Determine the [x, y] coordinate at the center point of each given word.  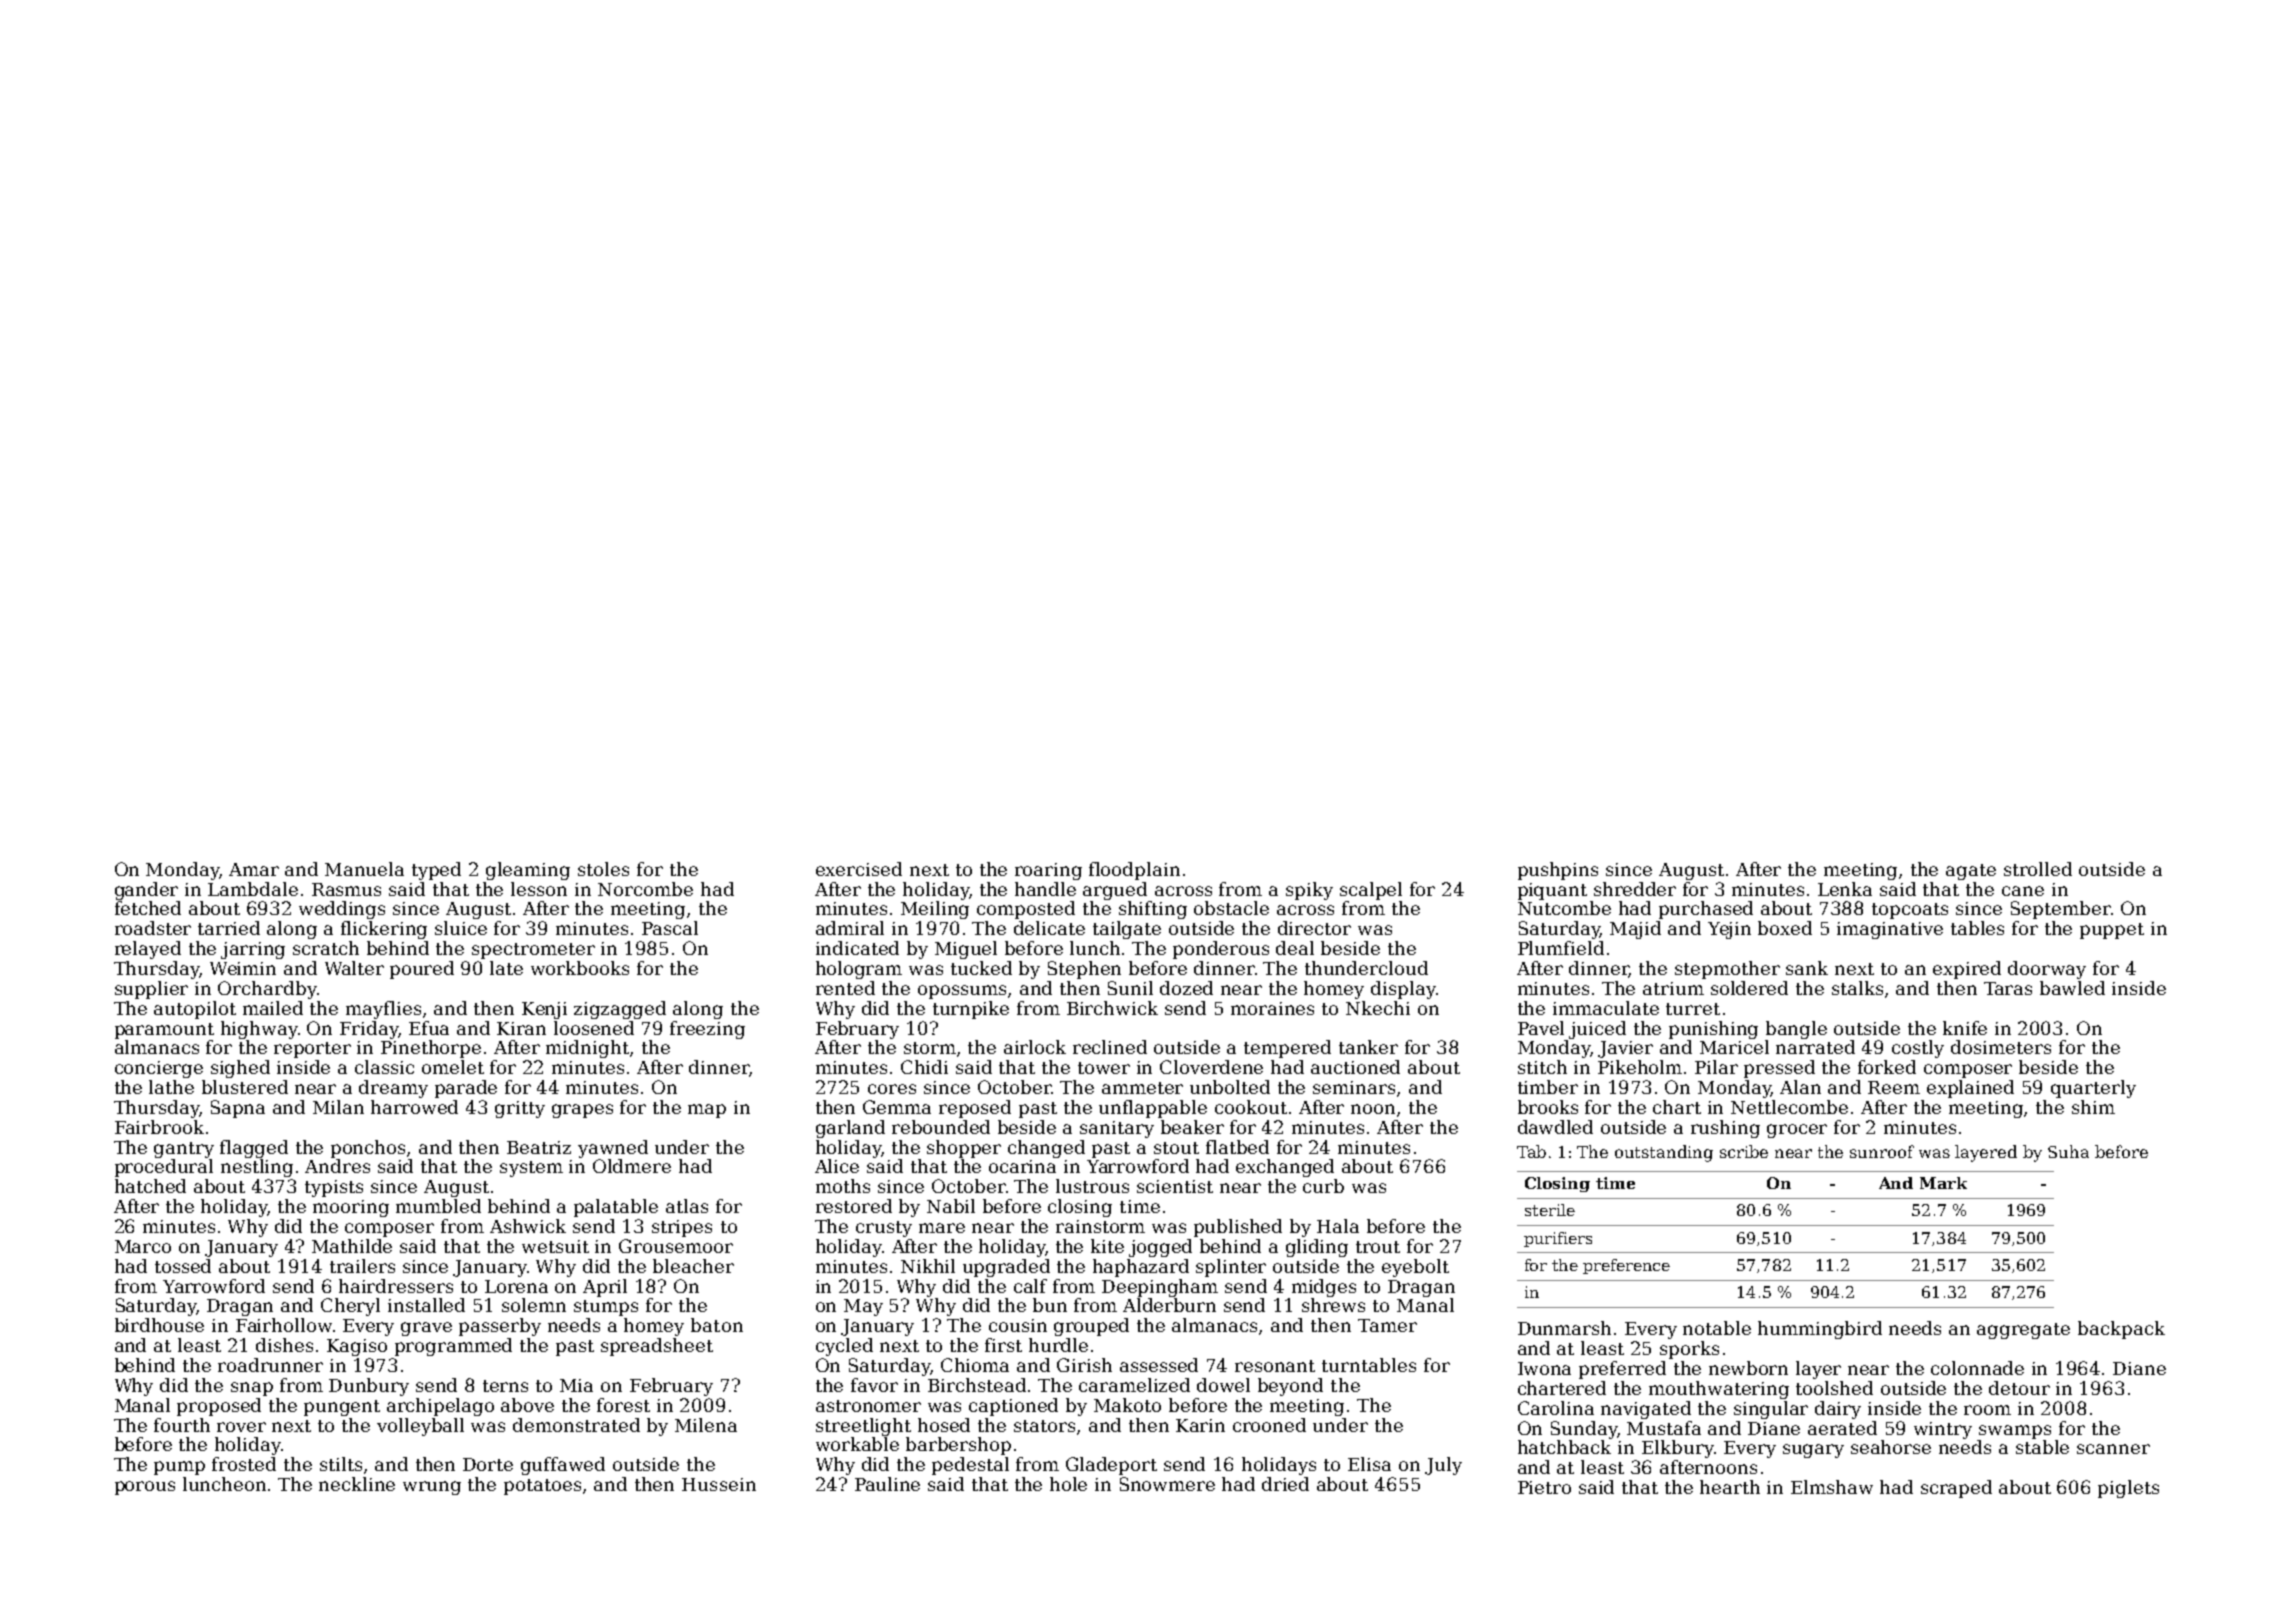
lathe [171, 1087]
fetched [148, 908]
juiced [1597, 1030]
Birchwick [1112, 1008]
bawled [2072, 988]
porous [145, 1488]
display [1403, 990]
